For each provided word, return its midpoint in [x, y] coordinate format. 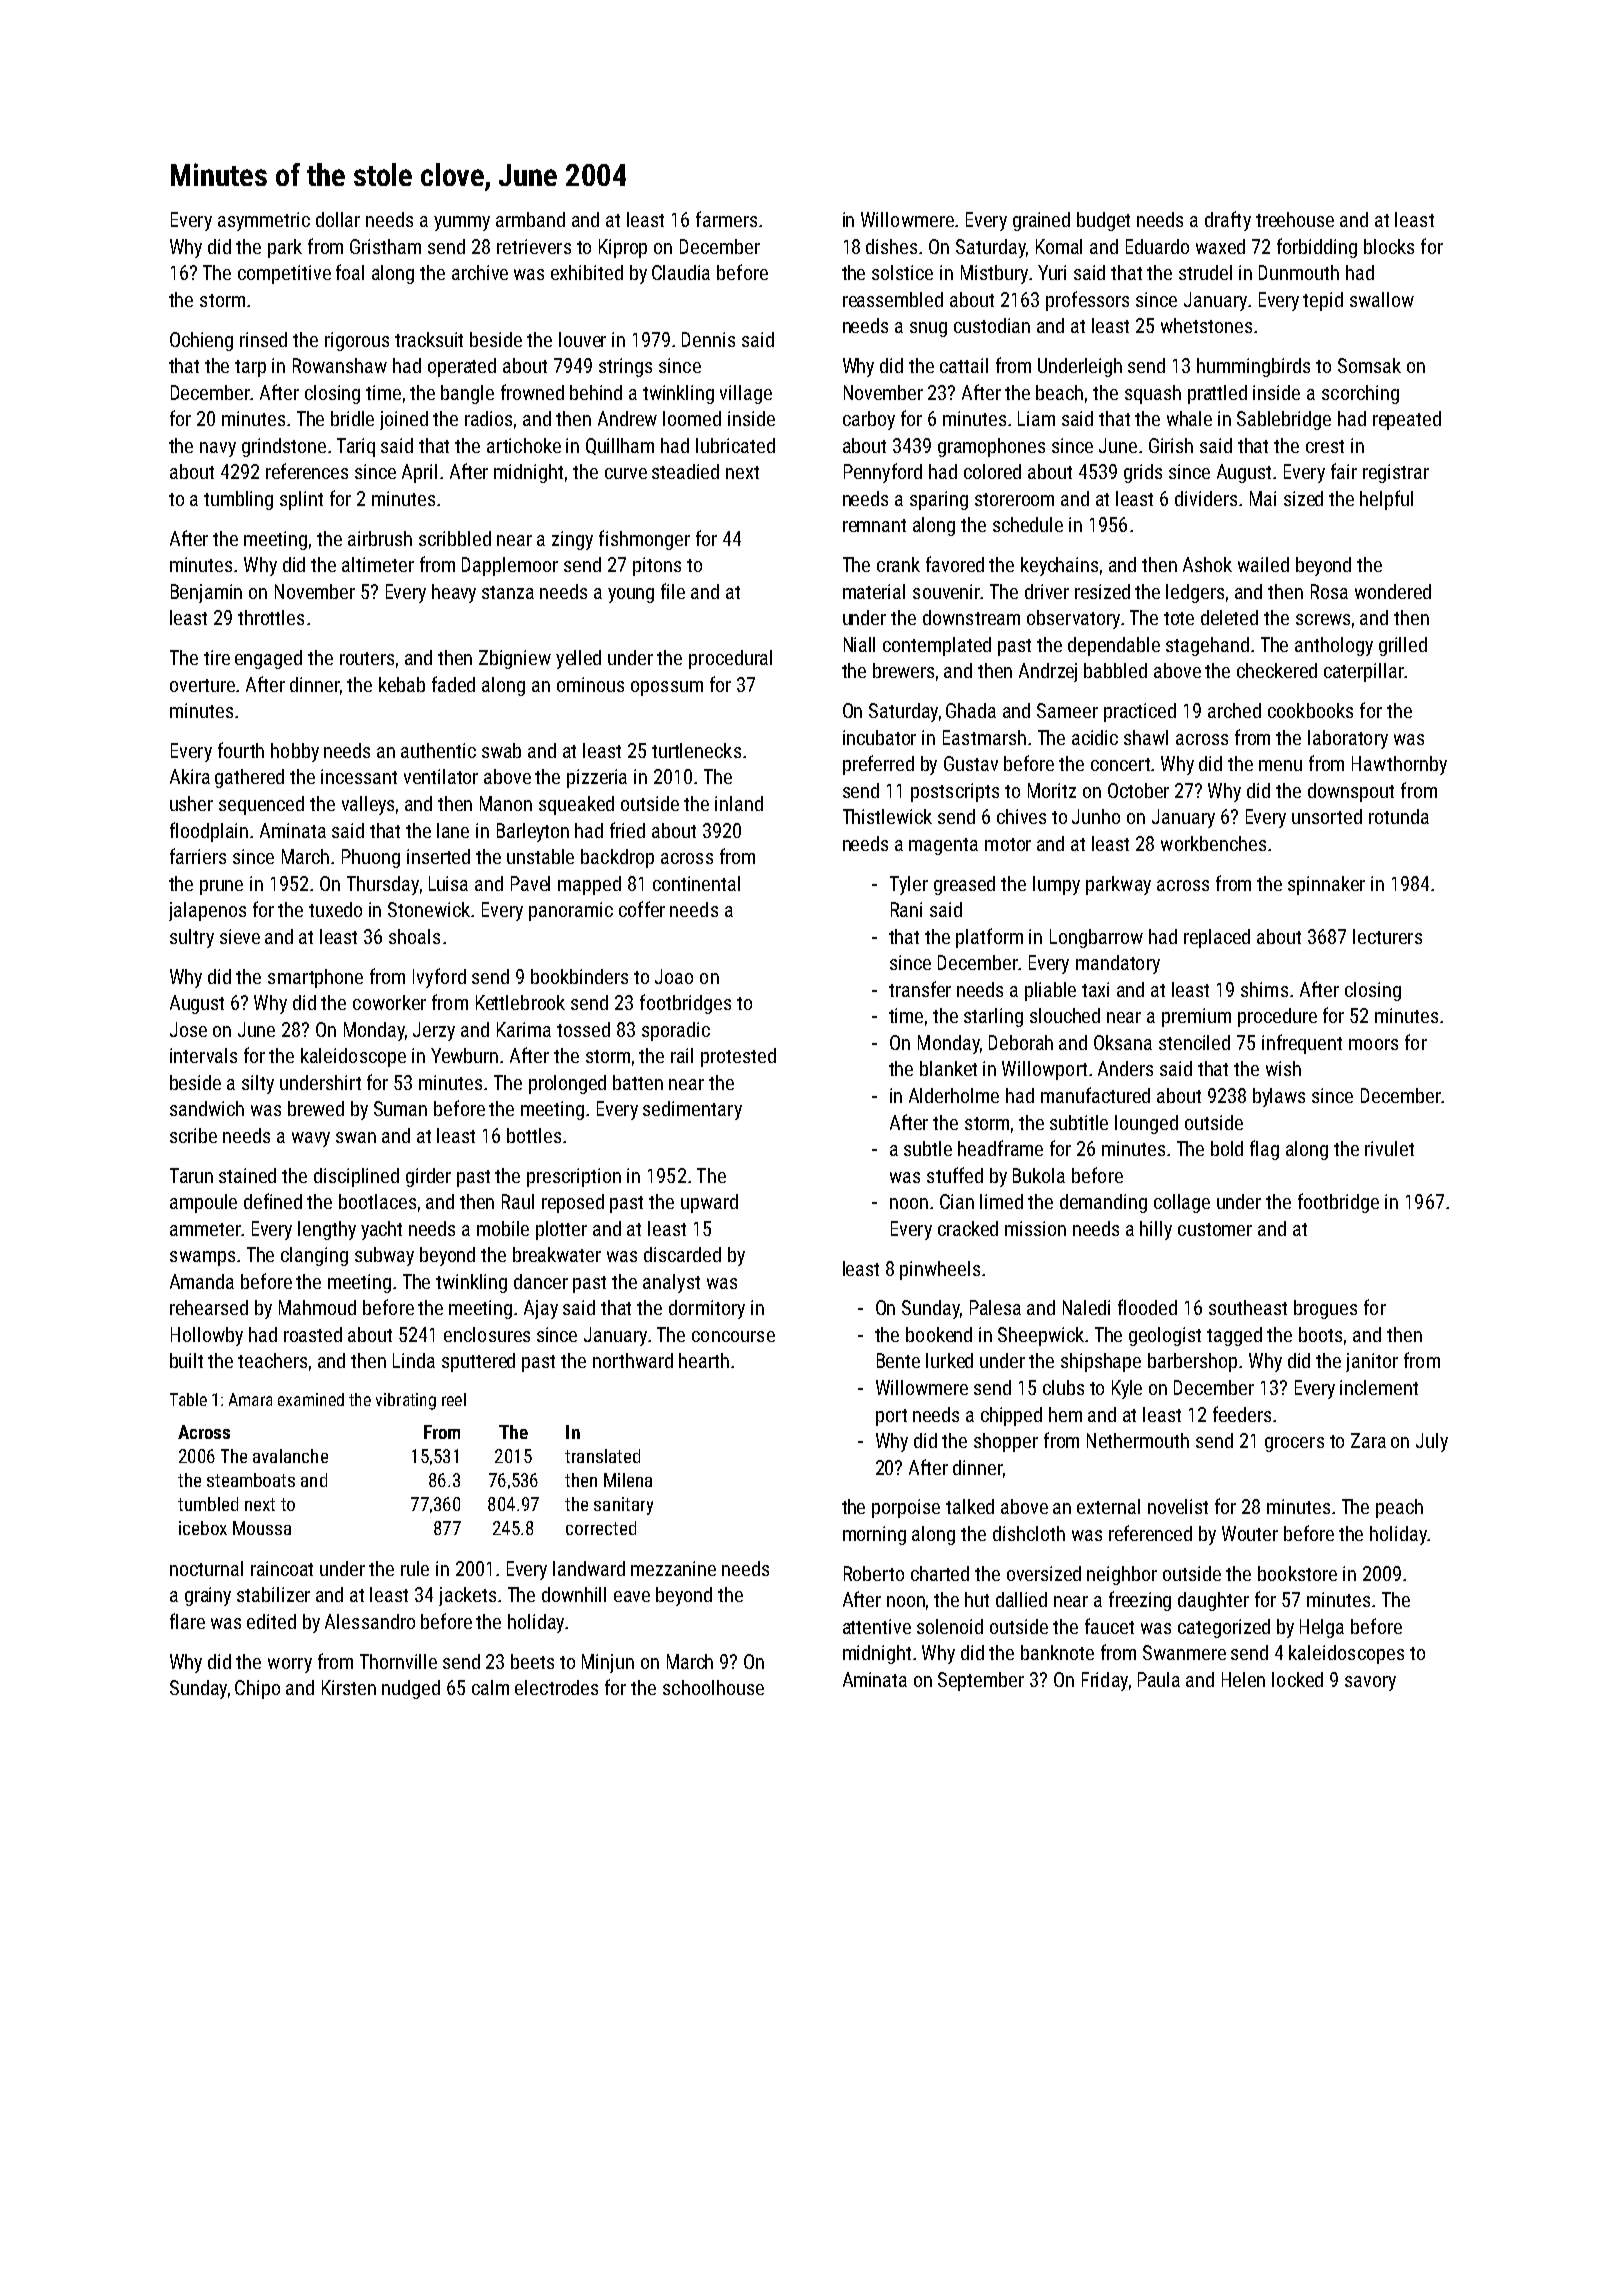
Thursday [383, 885]
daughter [1213, 1601]
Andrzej [1048, 672]
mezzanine [673, 1568]
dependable [1114, 646]
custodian [992, 325]
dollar [338, 219]
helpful [1386, 500]
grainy [208, 1596]
